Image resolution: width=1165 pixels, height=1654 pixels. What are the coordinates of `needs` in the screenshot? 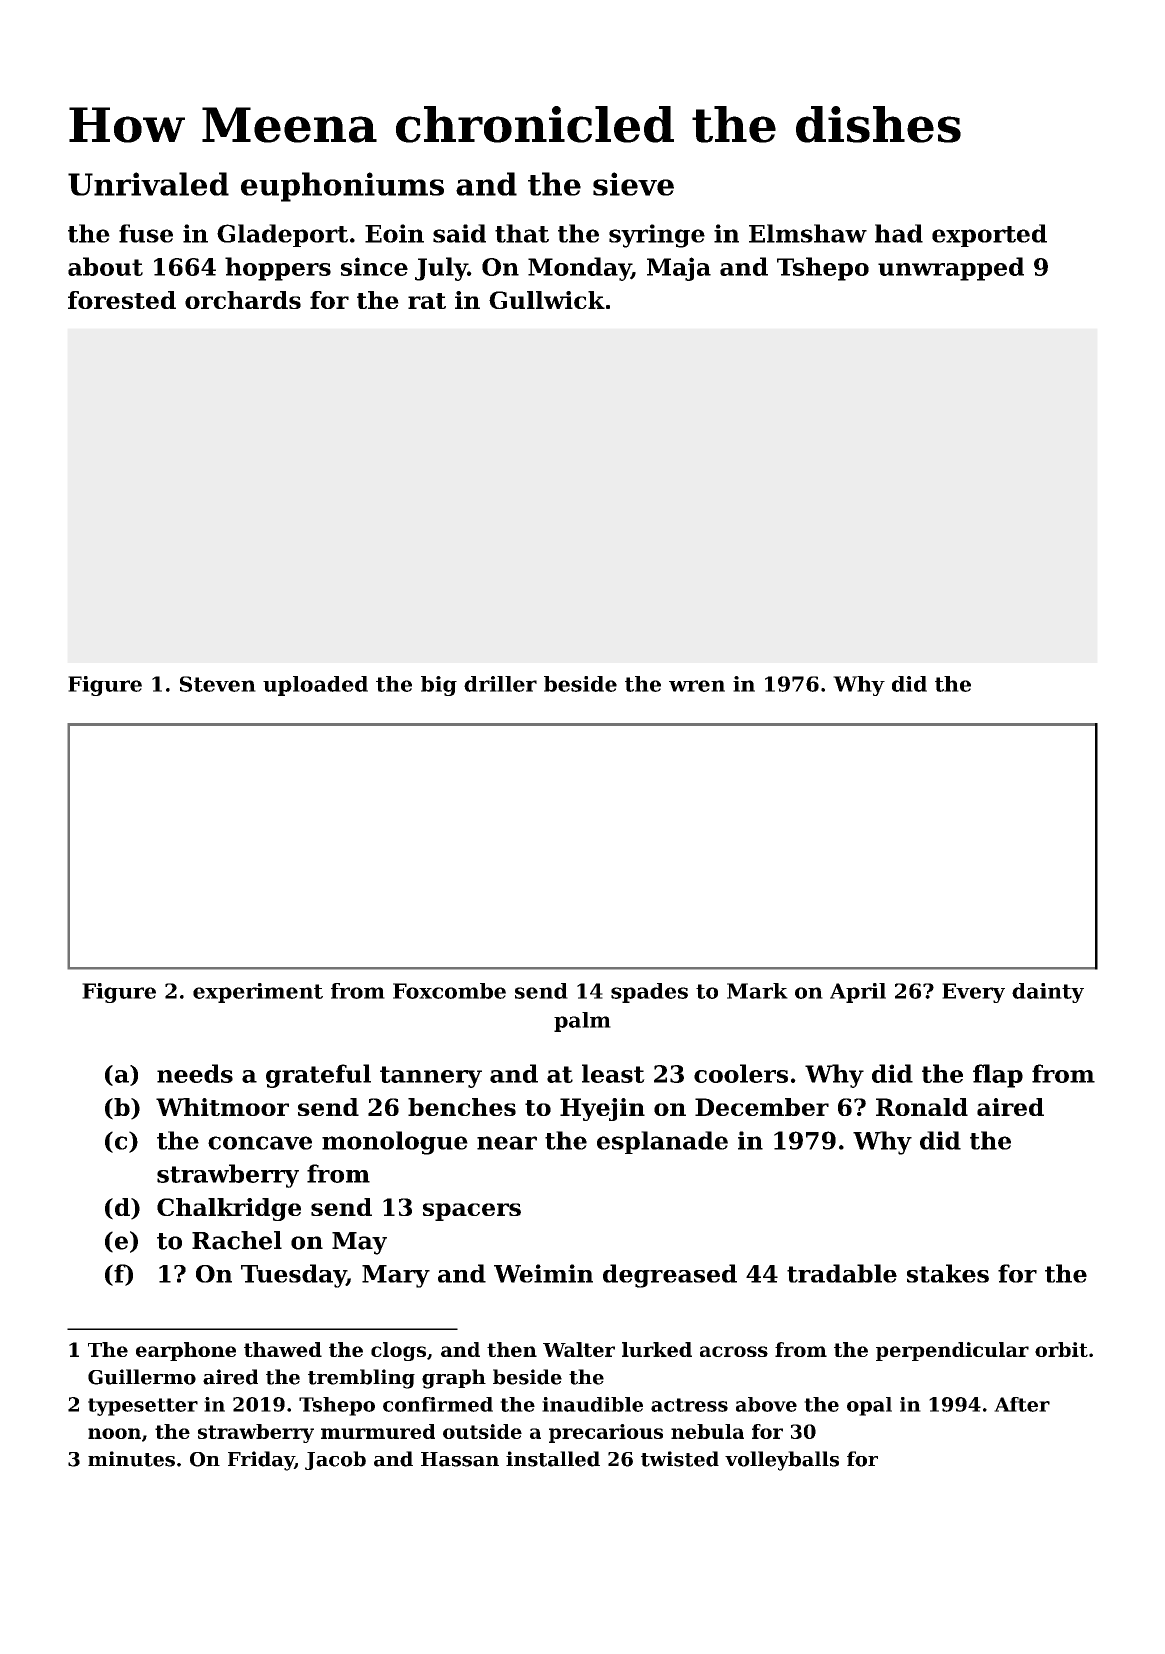 It's located at (195, 1073).
